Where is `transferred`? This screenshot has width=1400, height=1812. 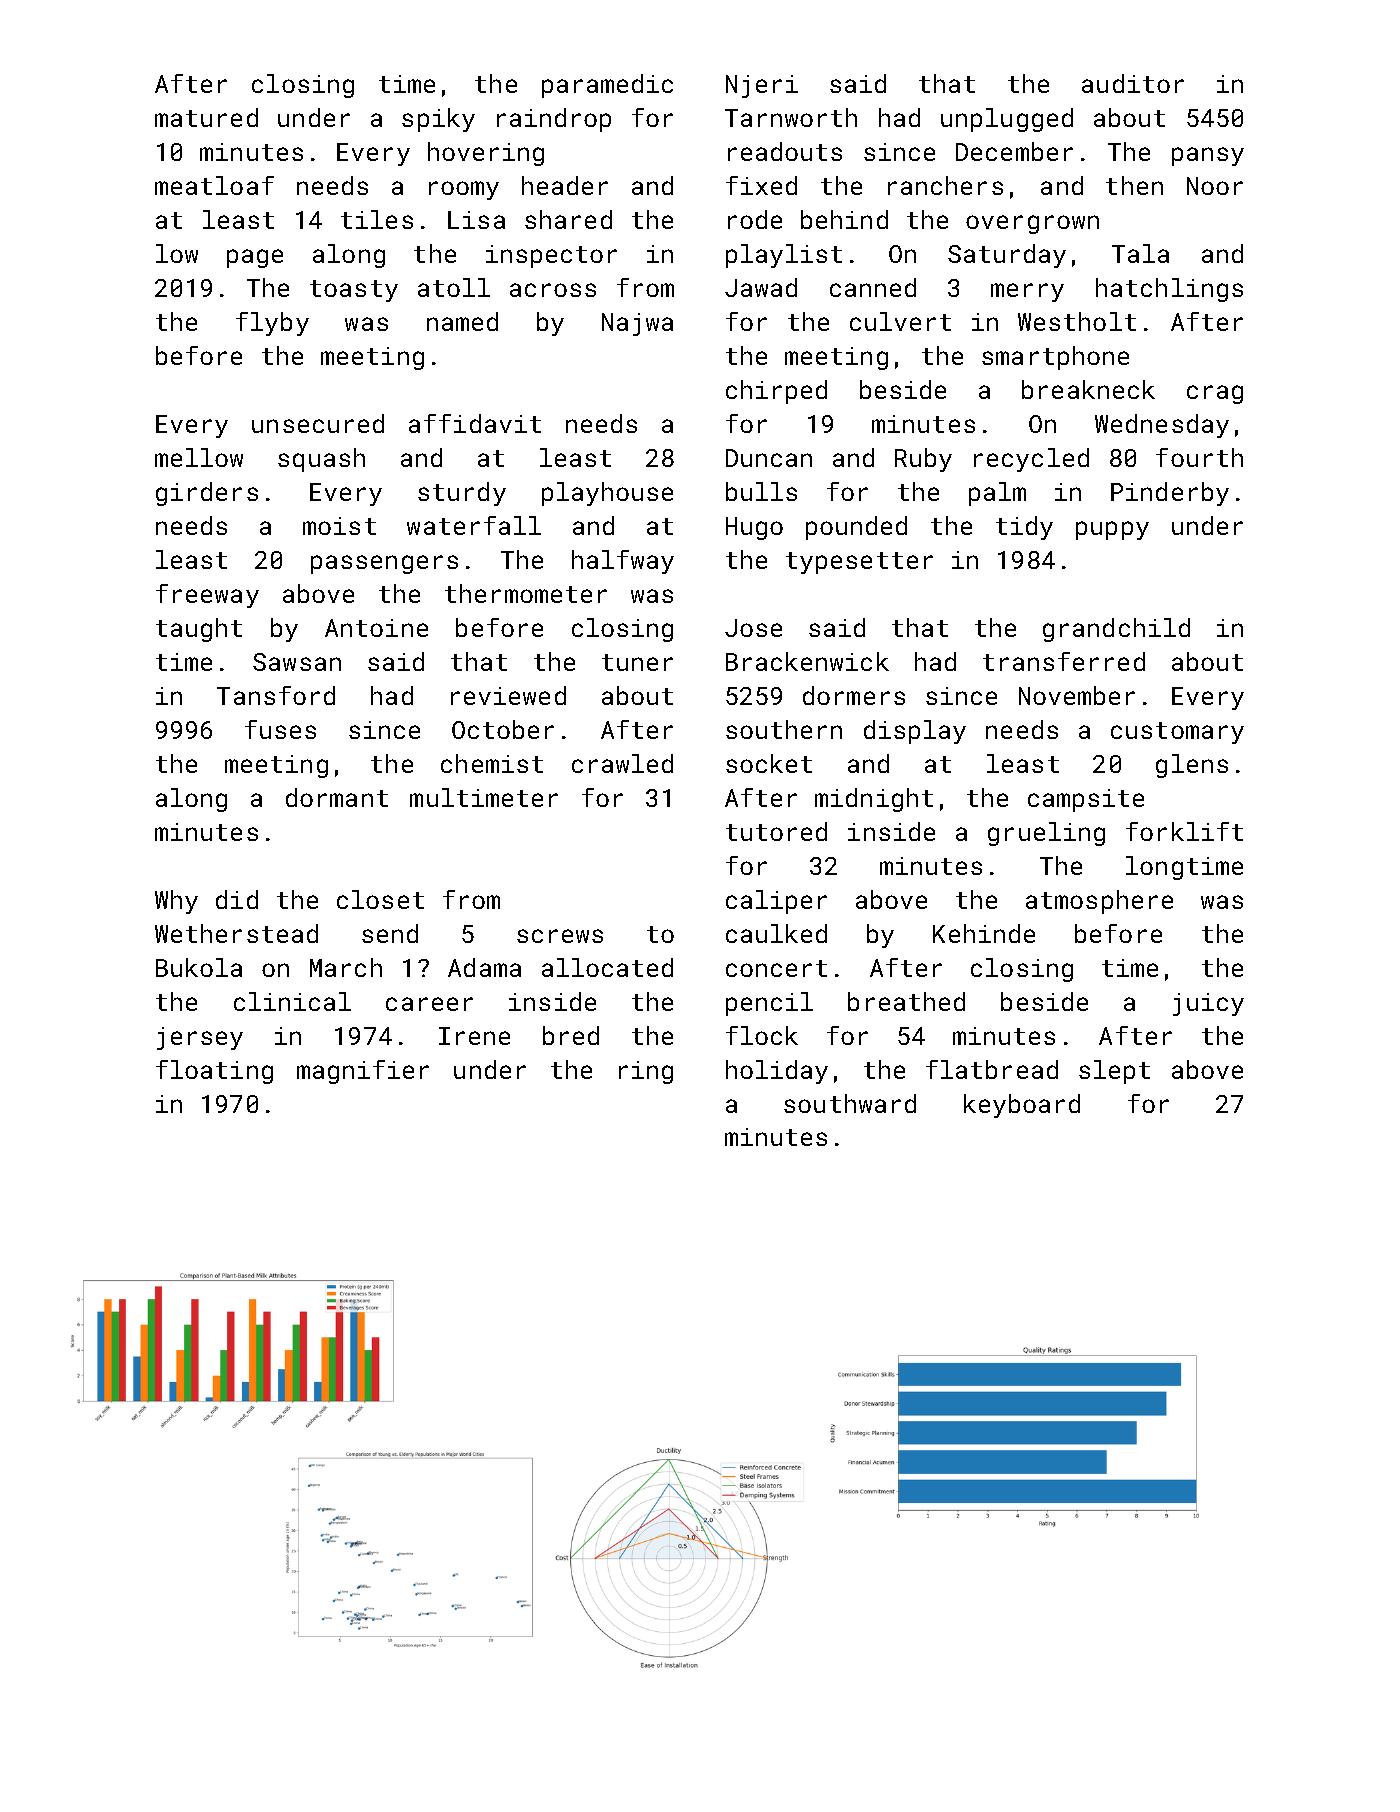
transferred is located at coordinates (1064, 661).
